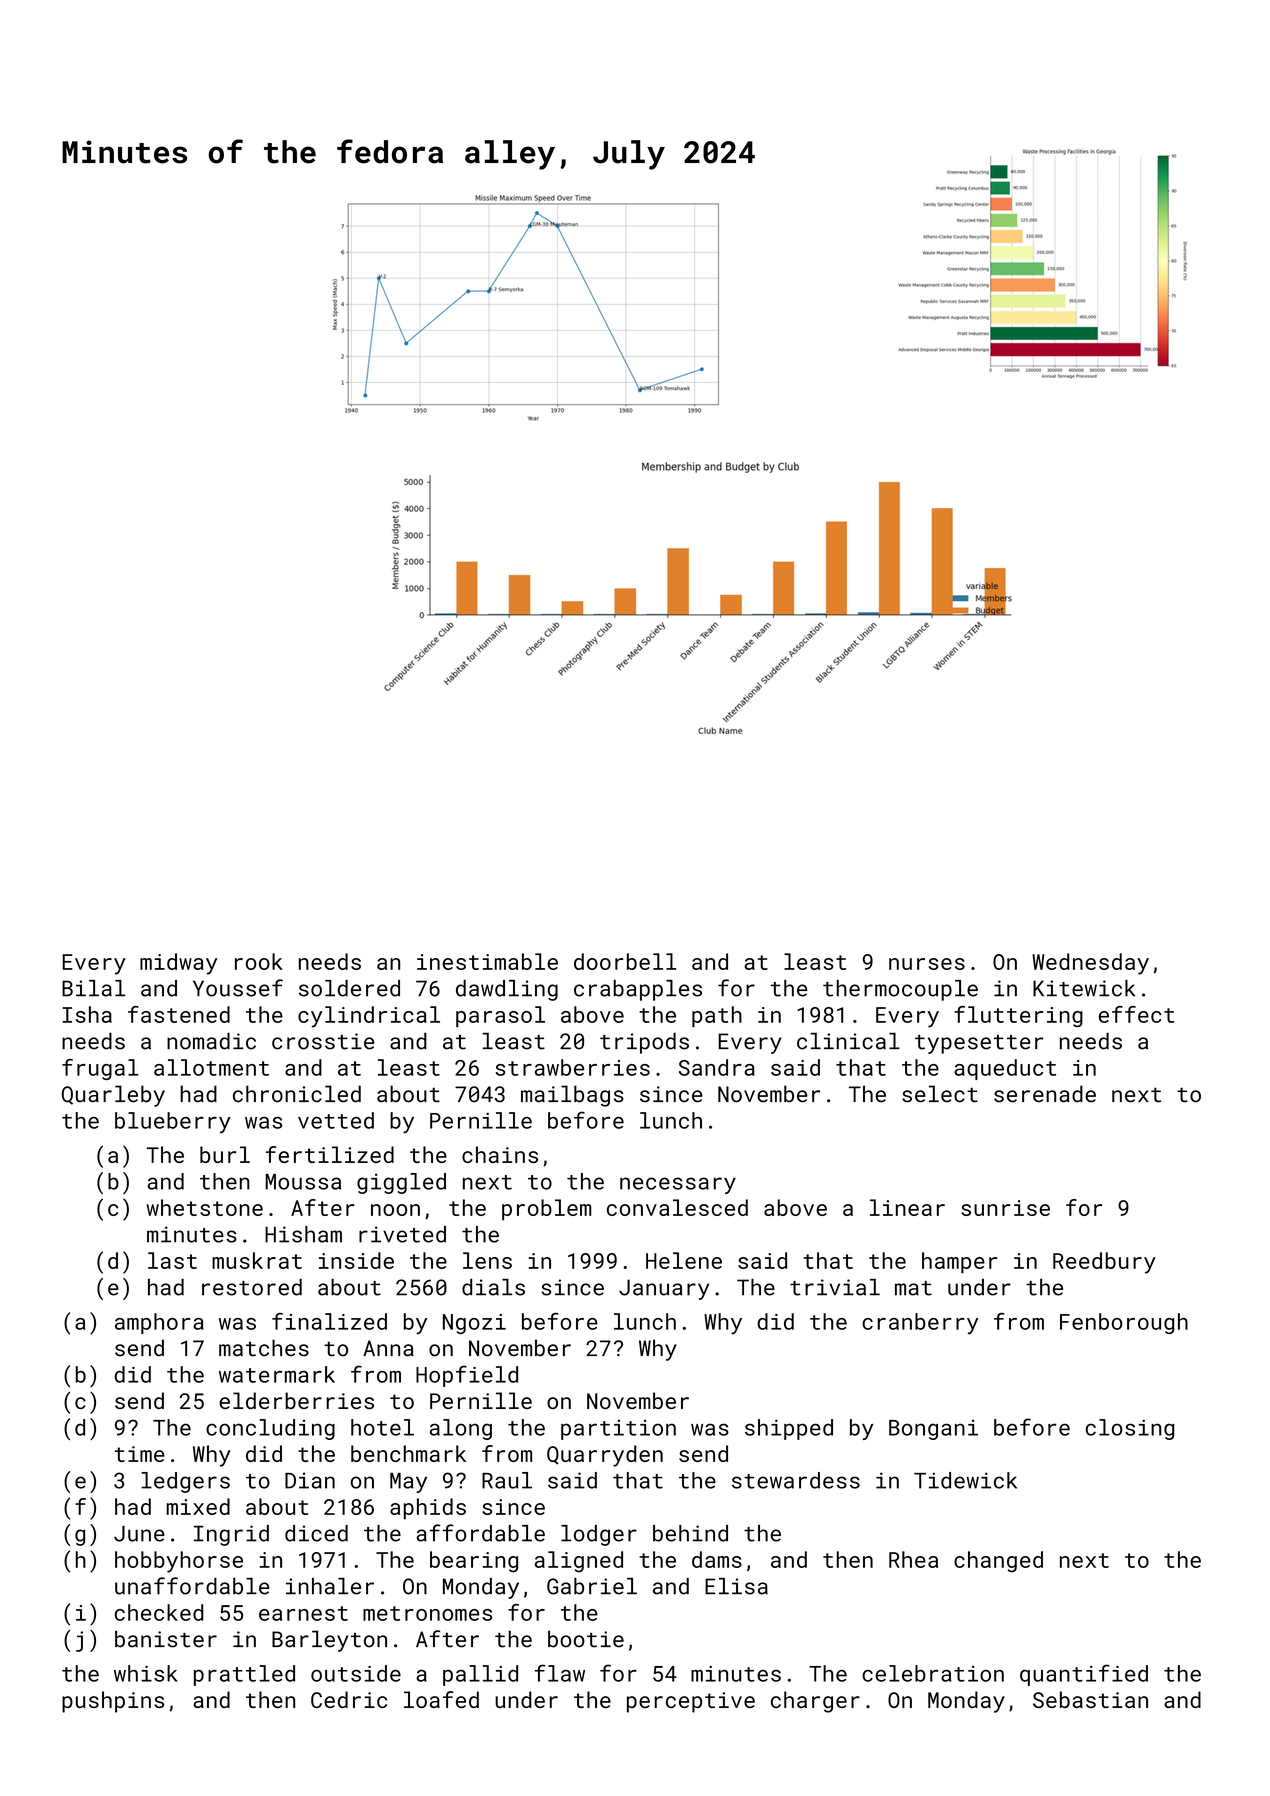 This screenshot has height=1796, width=1270. What do you see at coordinates (113, 1702) in the screenshot?
I see `pushpins` at bounding box center [113, 1702].
